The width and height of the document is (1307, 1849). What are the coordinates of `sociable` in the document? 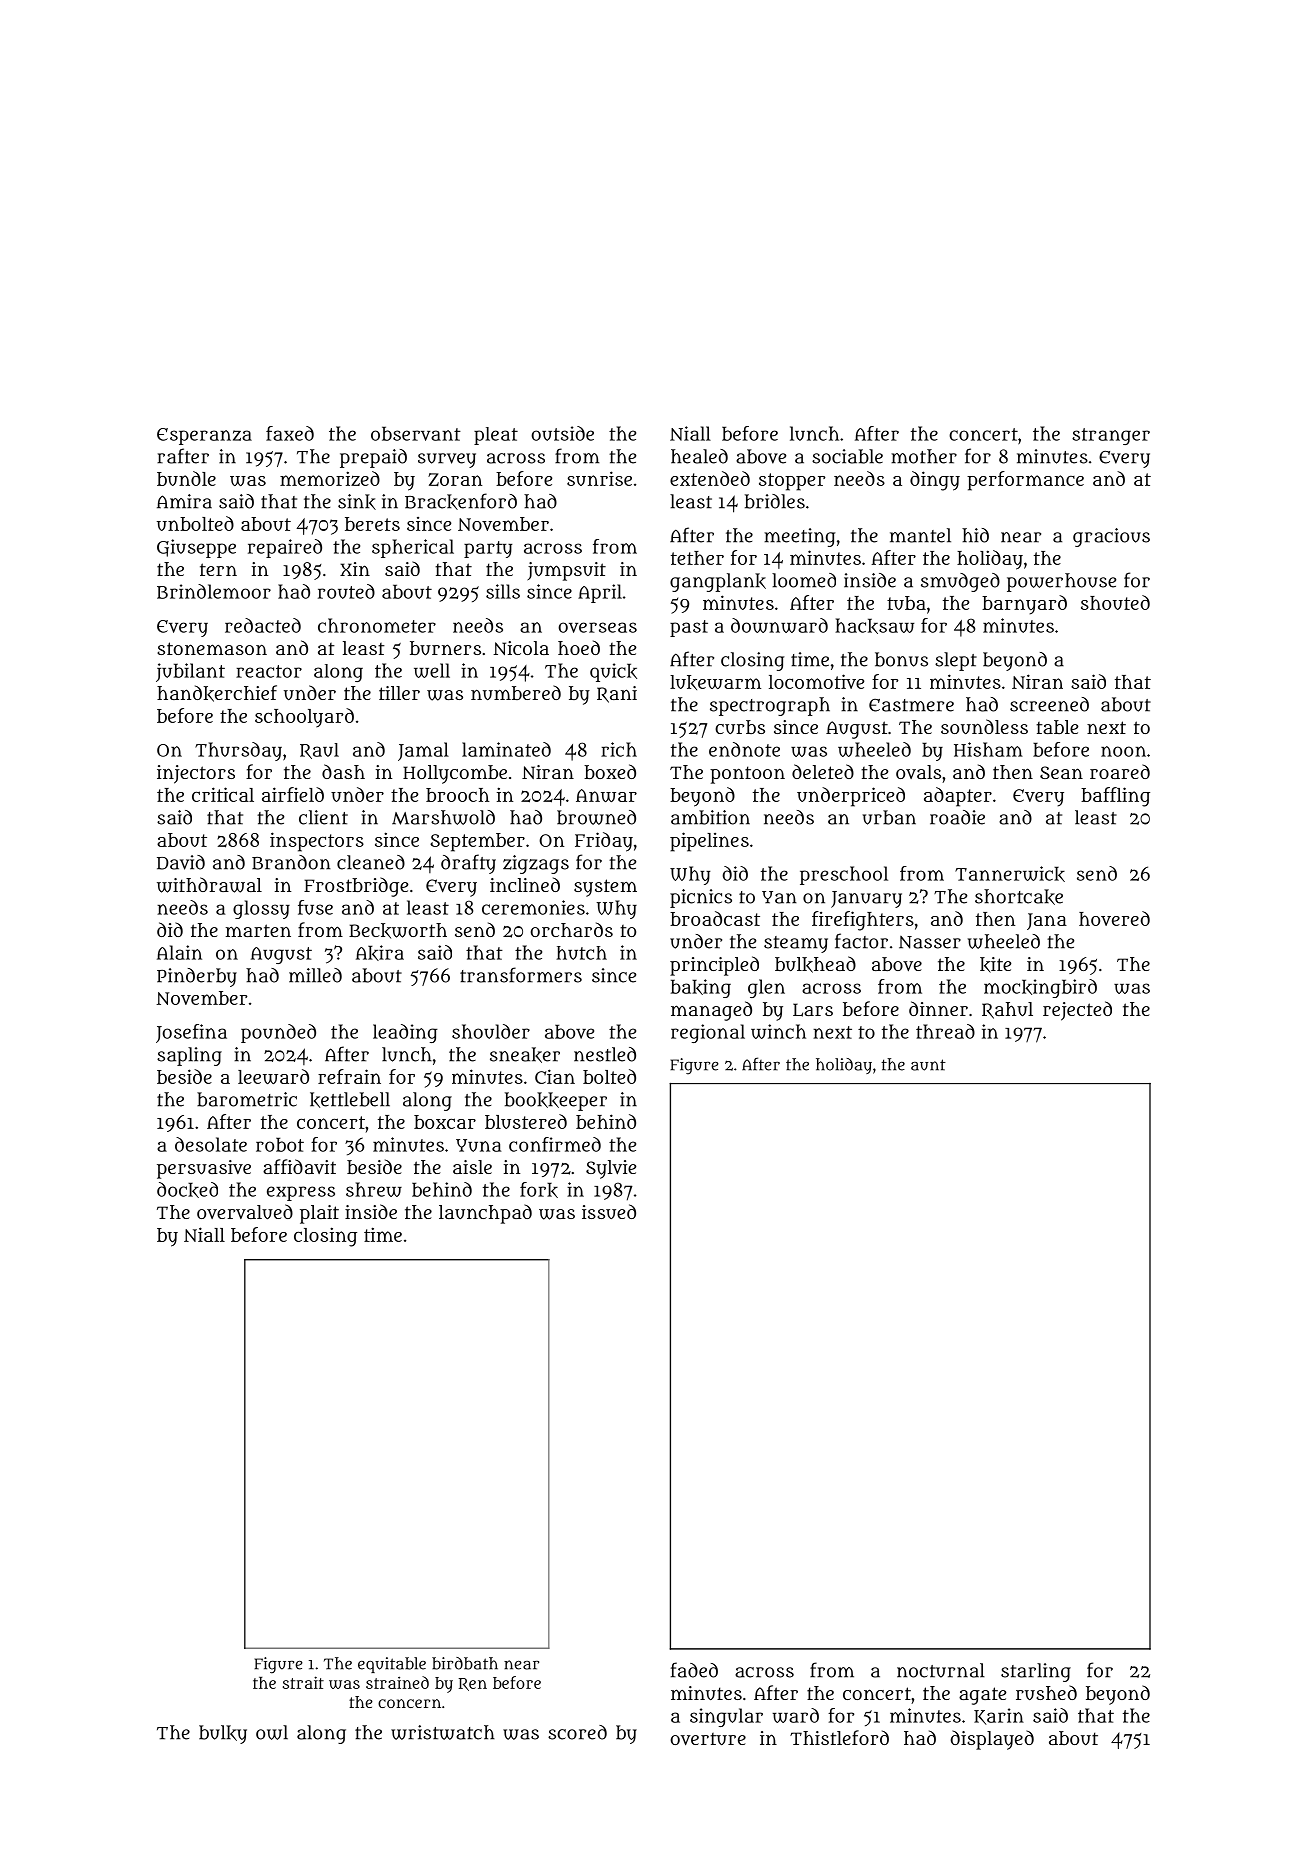 It's located at (847, 456).
